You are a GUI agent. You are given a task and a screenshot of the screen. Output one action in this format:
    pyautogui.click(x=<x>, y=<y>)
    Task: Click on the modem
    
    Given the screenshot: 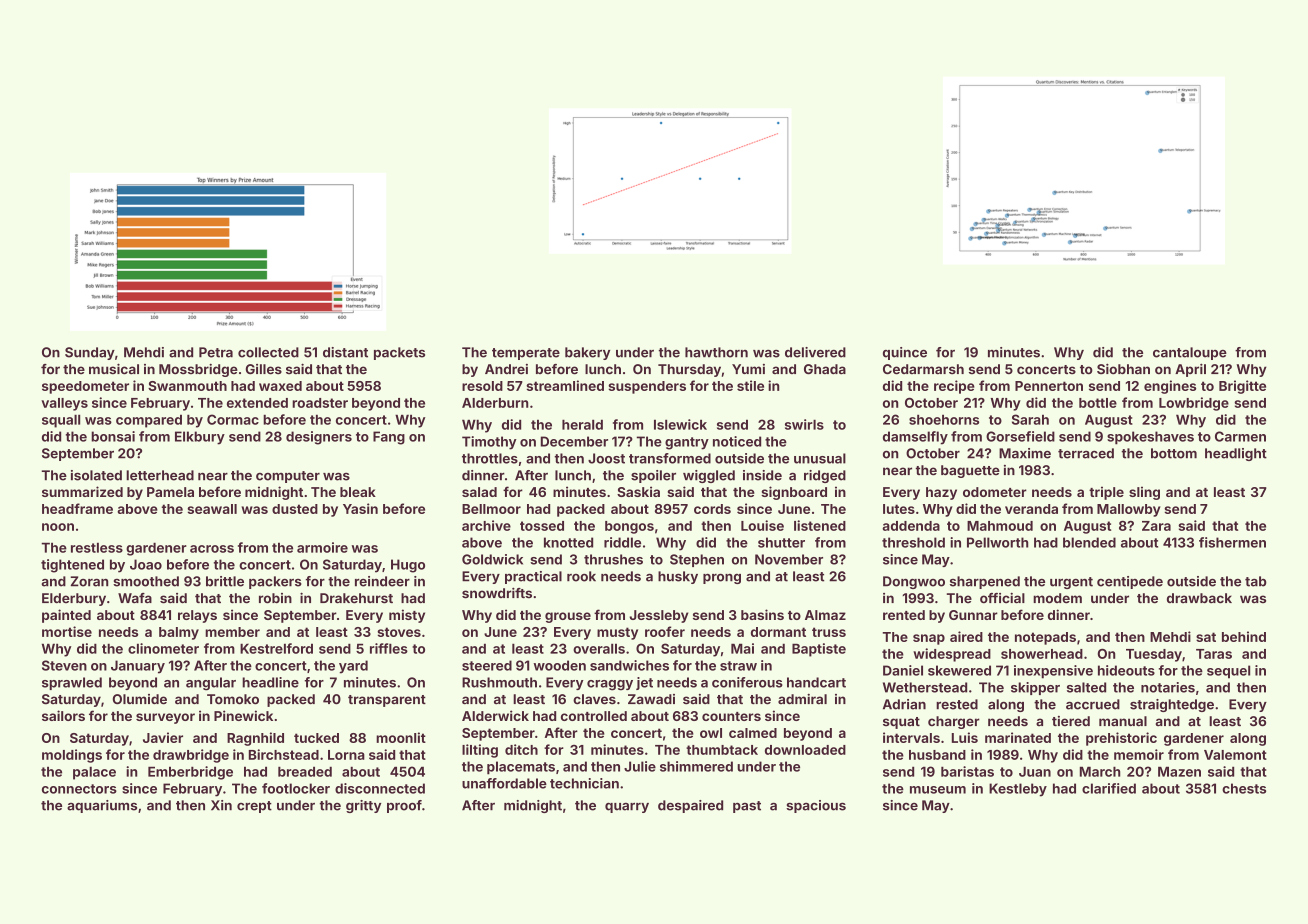 What is the action you would take?
    pyautogui.click(x=1057, y=598)
